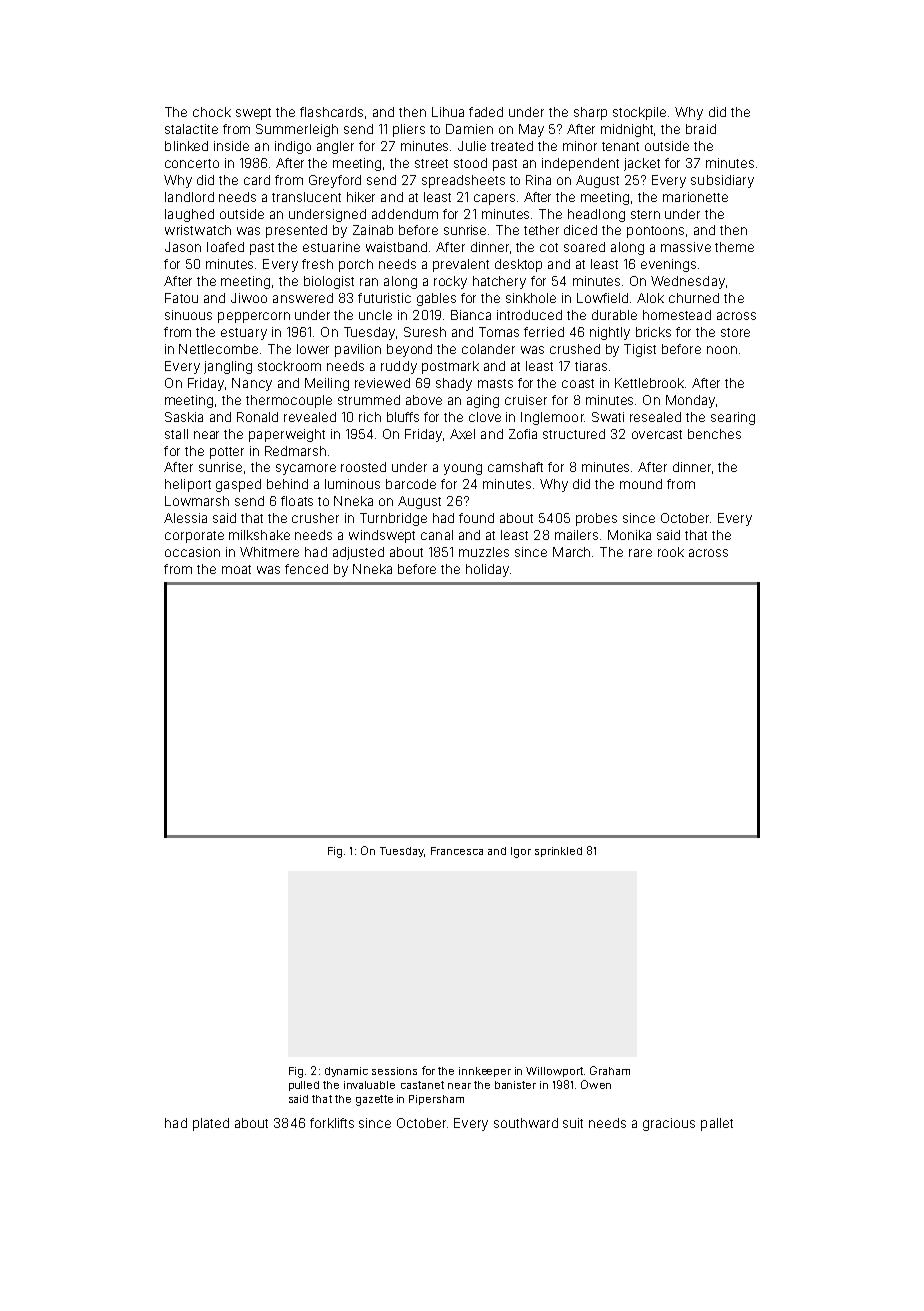 The image size is (924, 1311). I want to click on holiday, so click(487, 570).
